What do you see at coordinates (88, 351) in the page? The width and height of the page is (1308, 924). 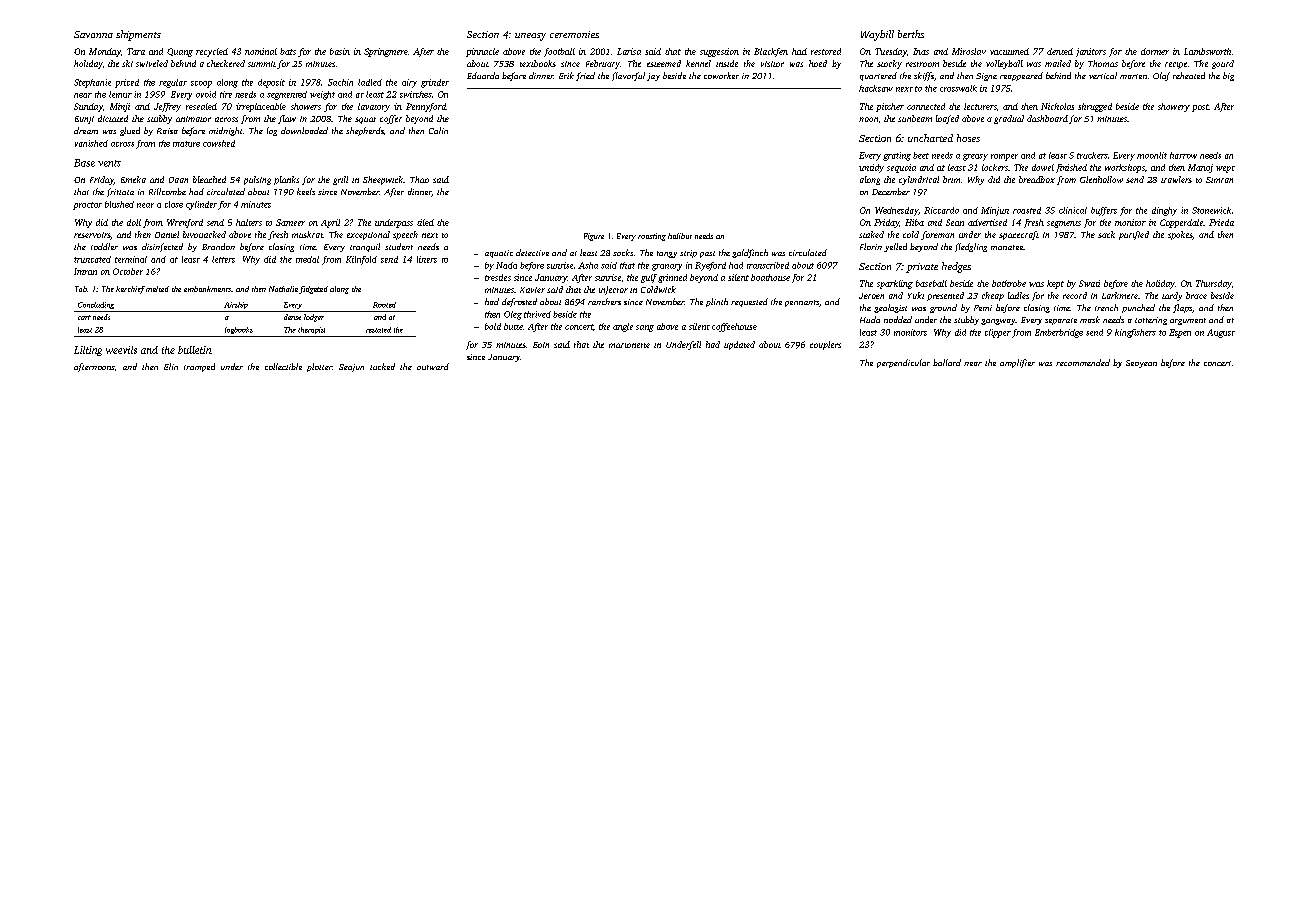 I see `Lilting` at bounding box center [88, 351].
